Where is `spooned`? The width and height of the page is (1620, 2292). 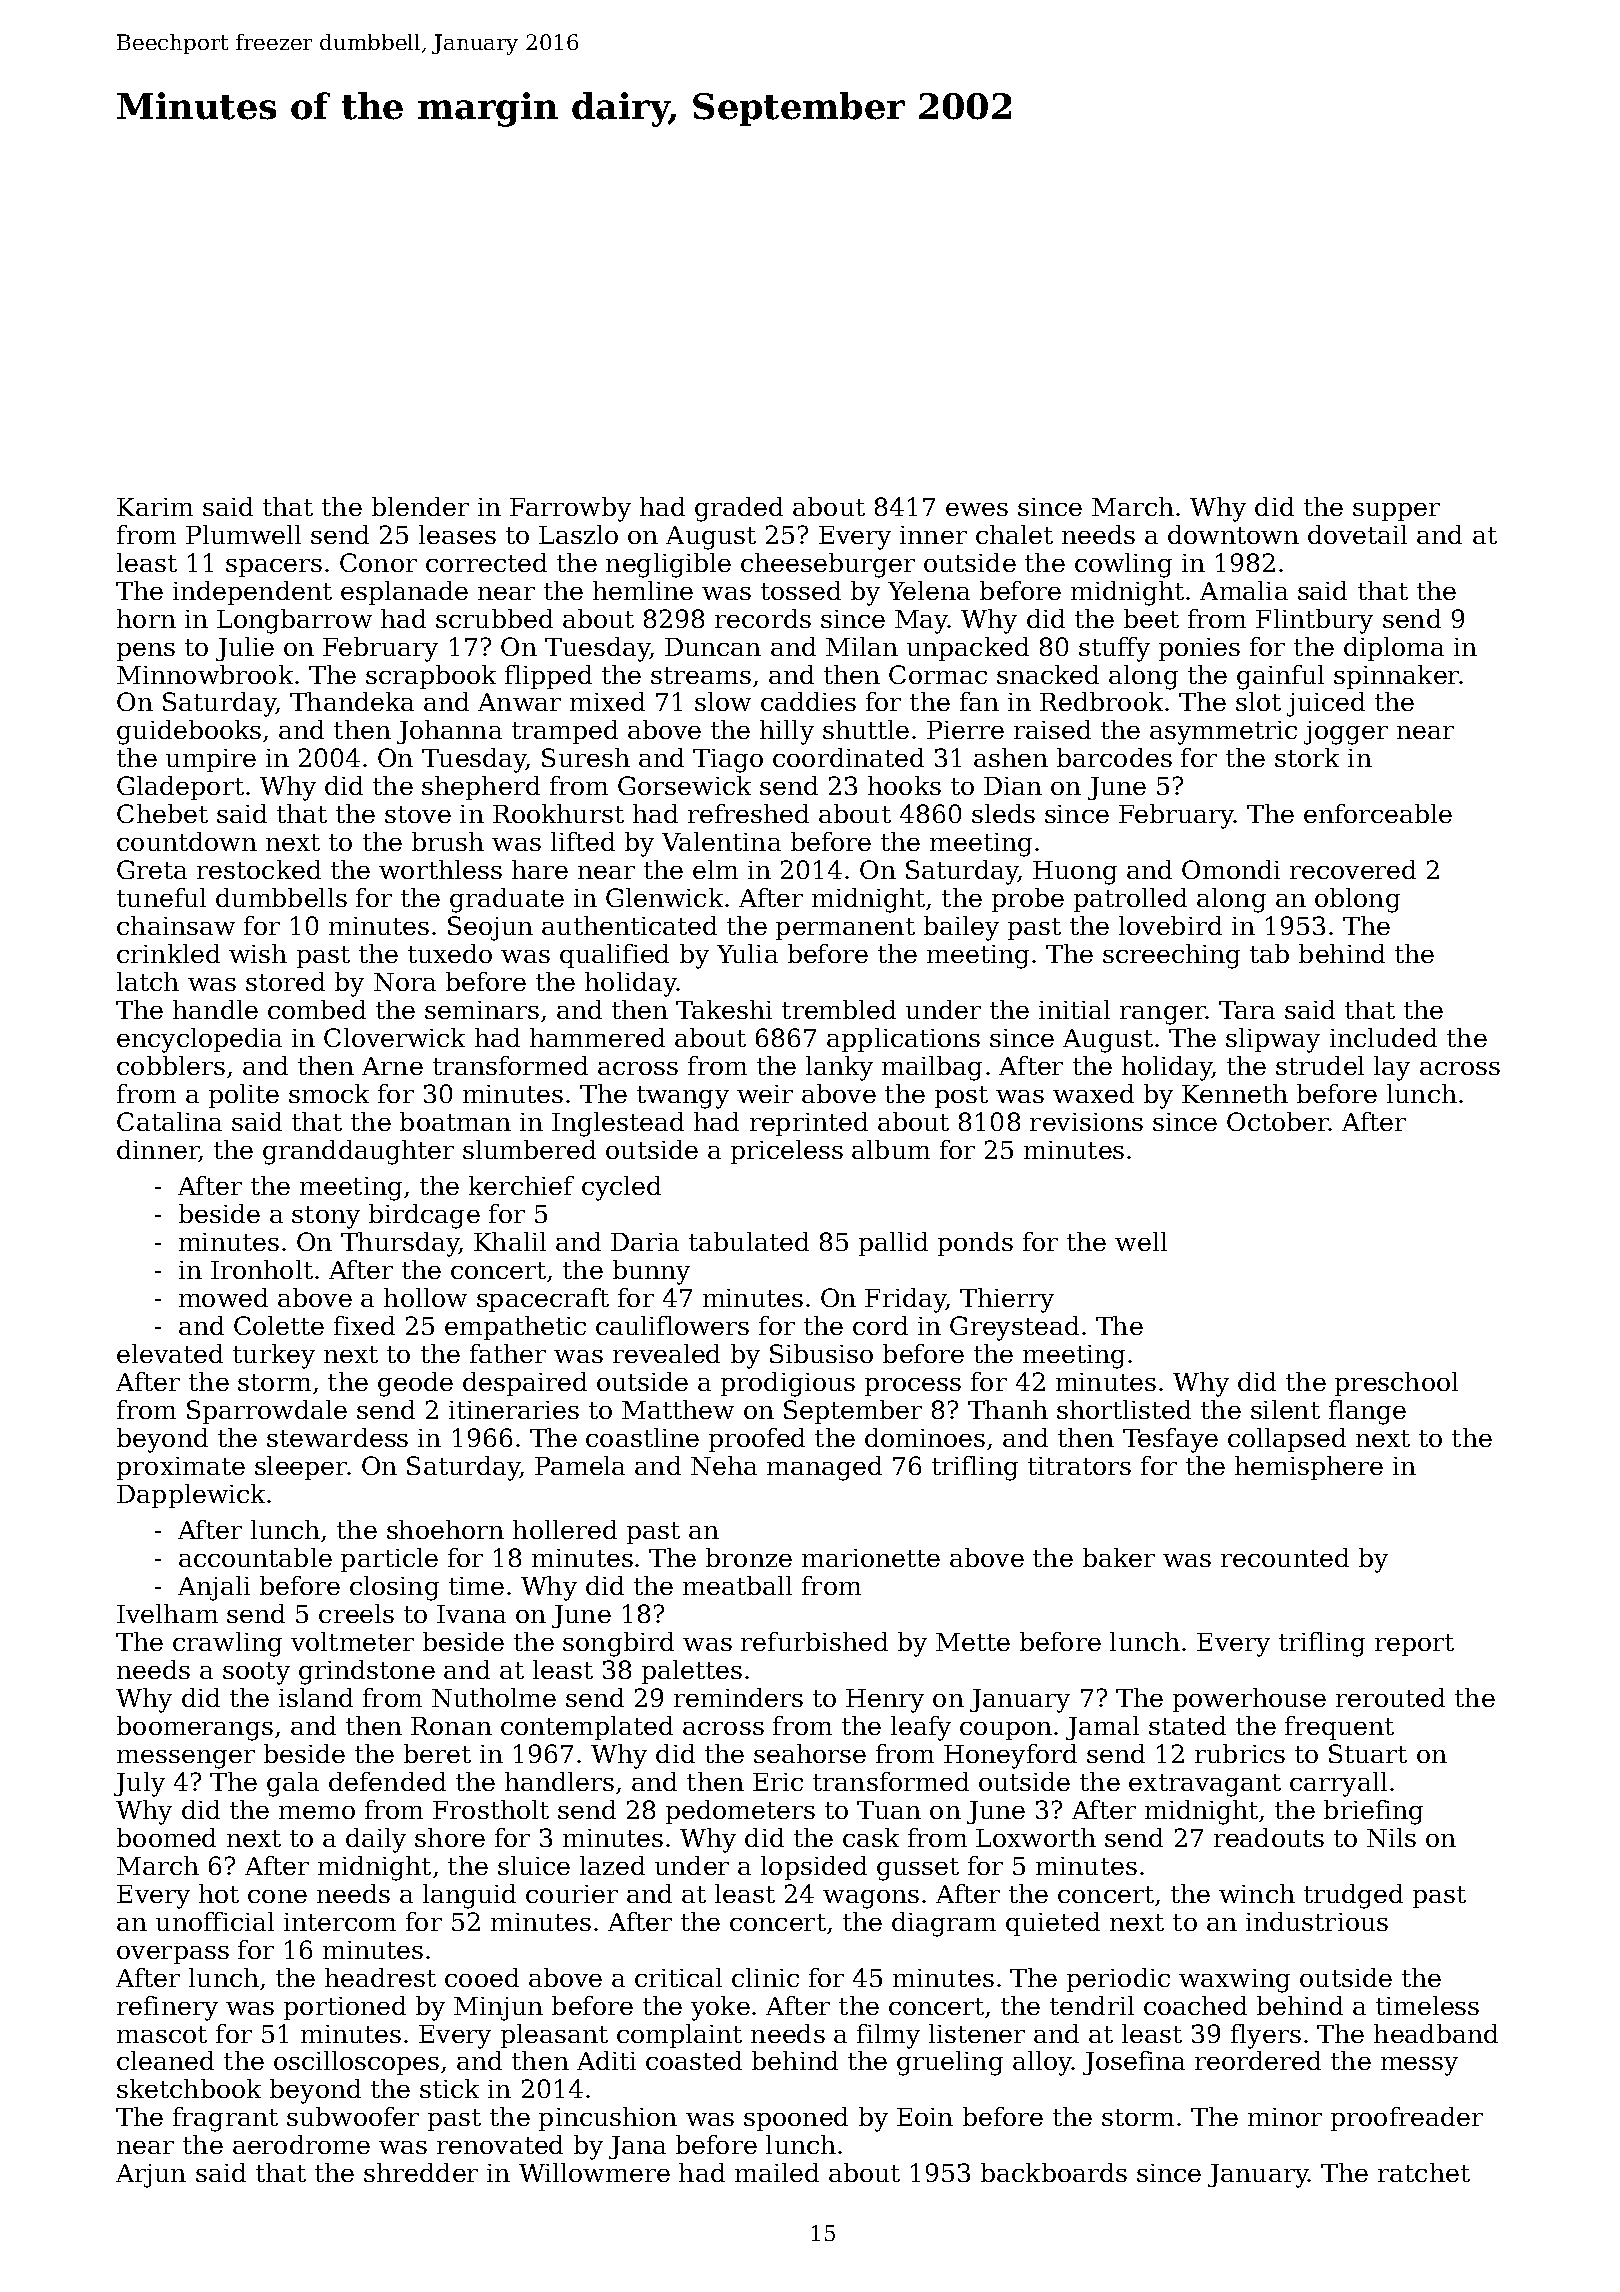
spooned is located at coordinates (796, 2119).
